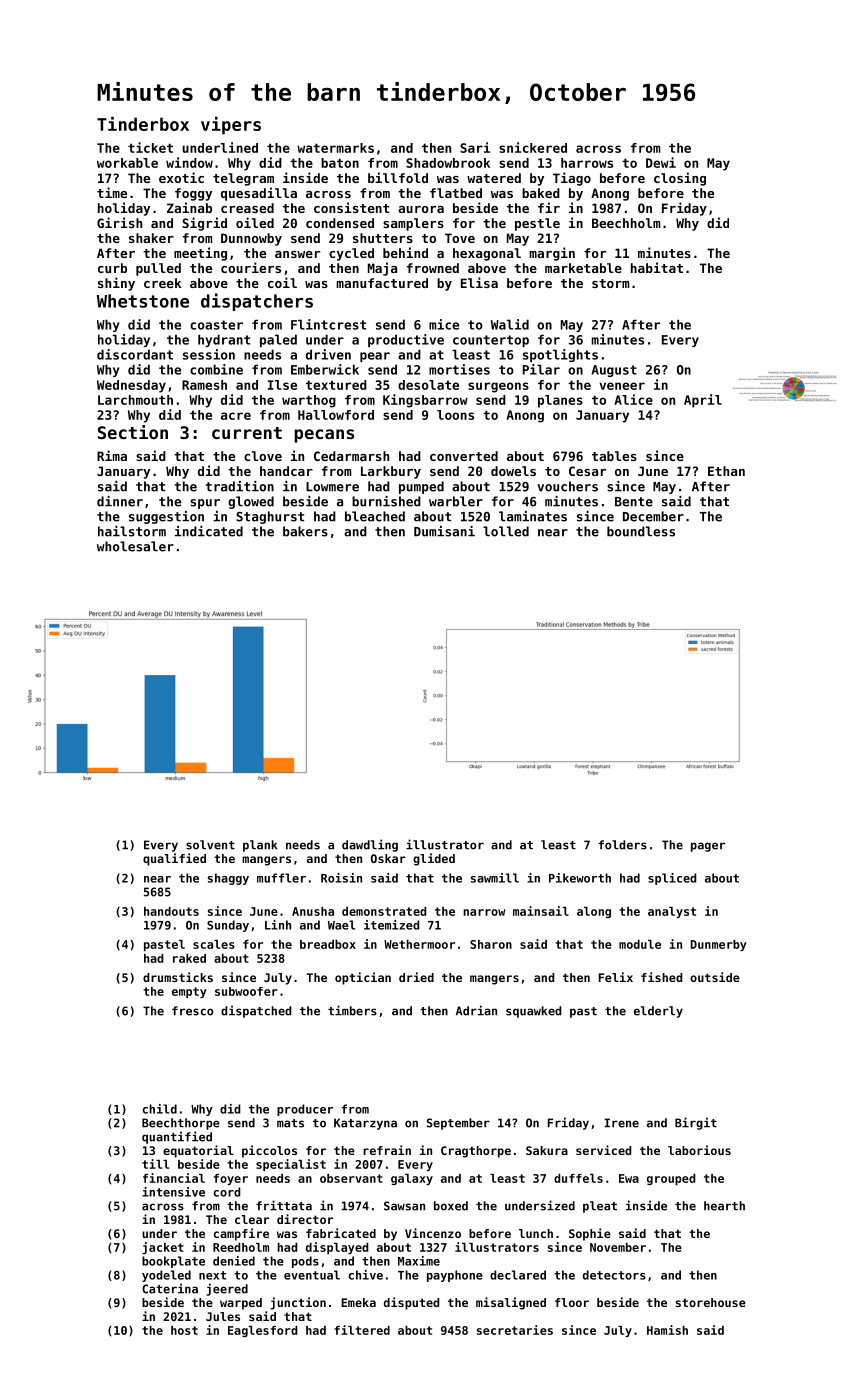 This document has height=1400, width=849. What do you see at coordinates (210, 845) in the document?
I see `solvent` at bounding box center [210, 845].
